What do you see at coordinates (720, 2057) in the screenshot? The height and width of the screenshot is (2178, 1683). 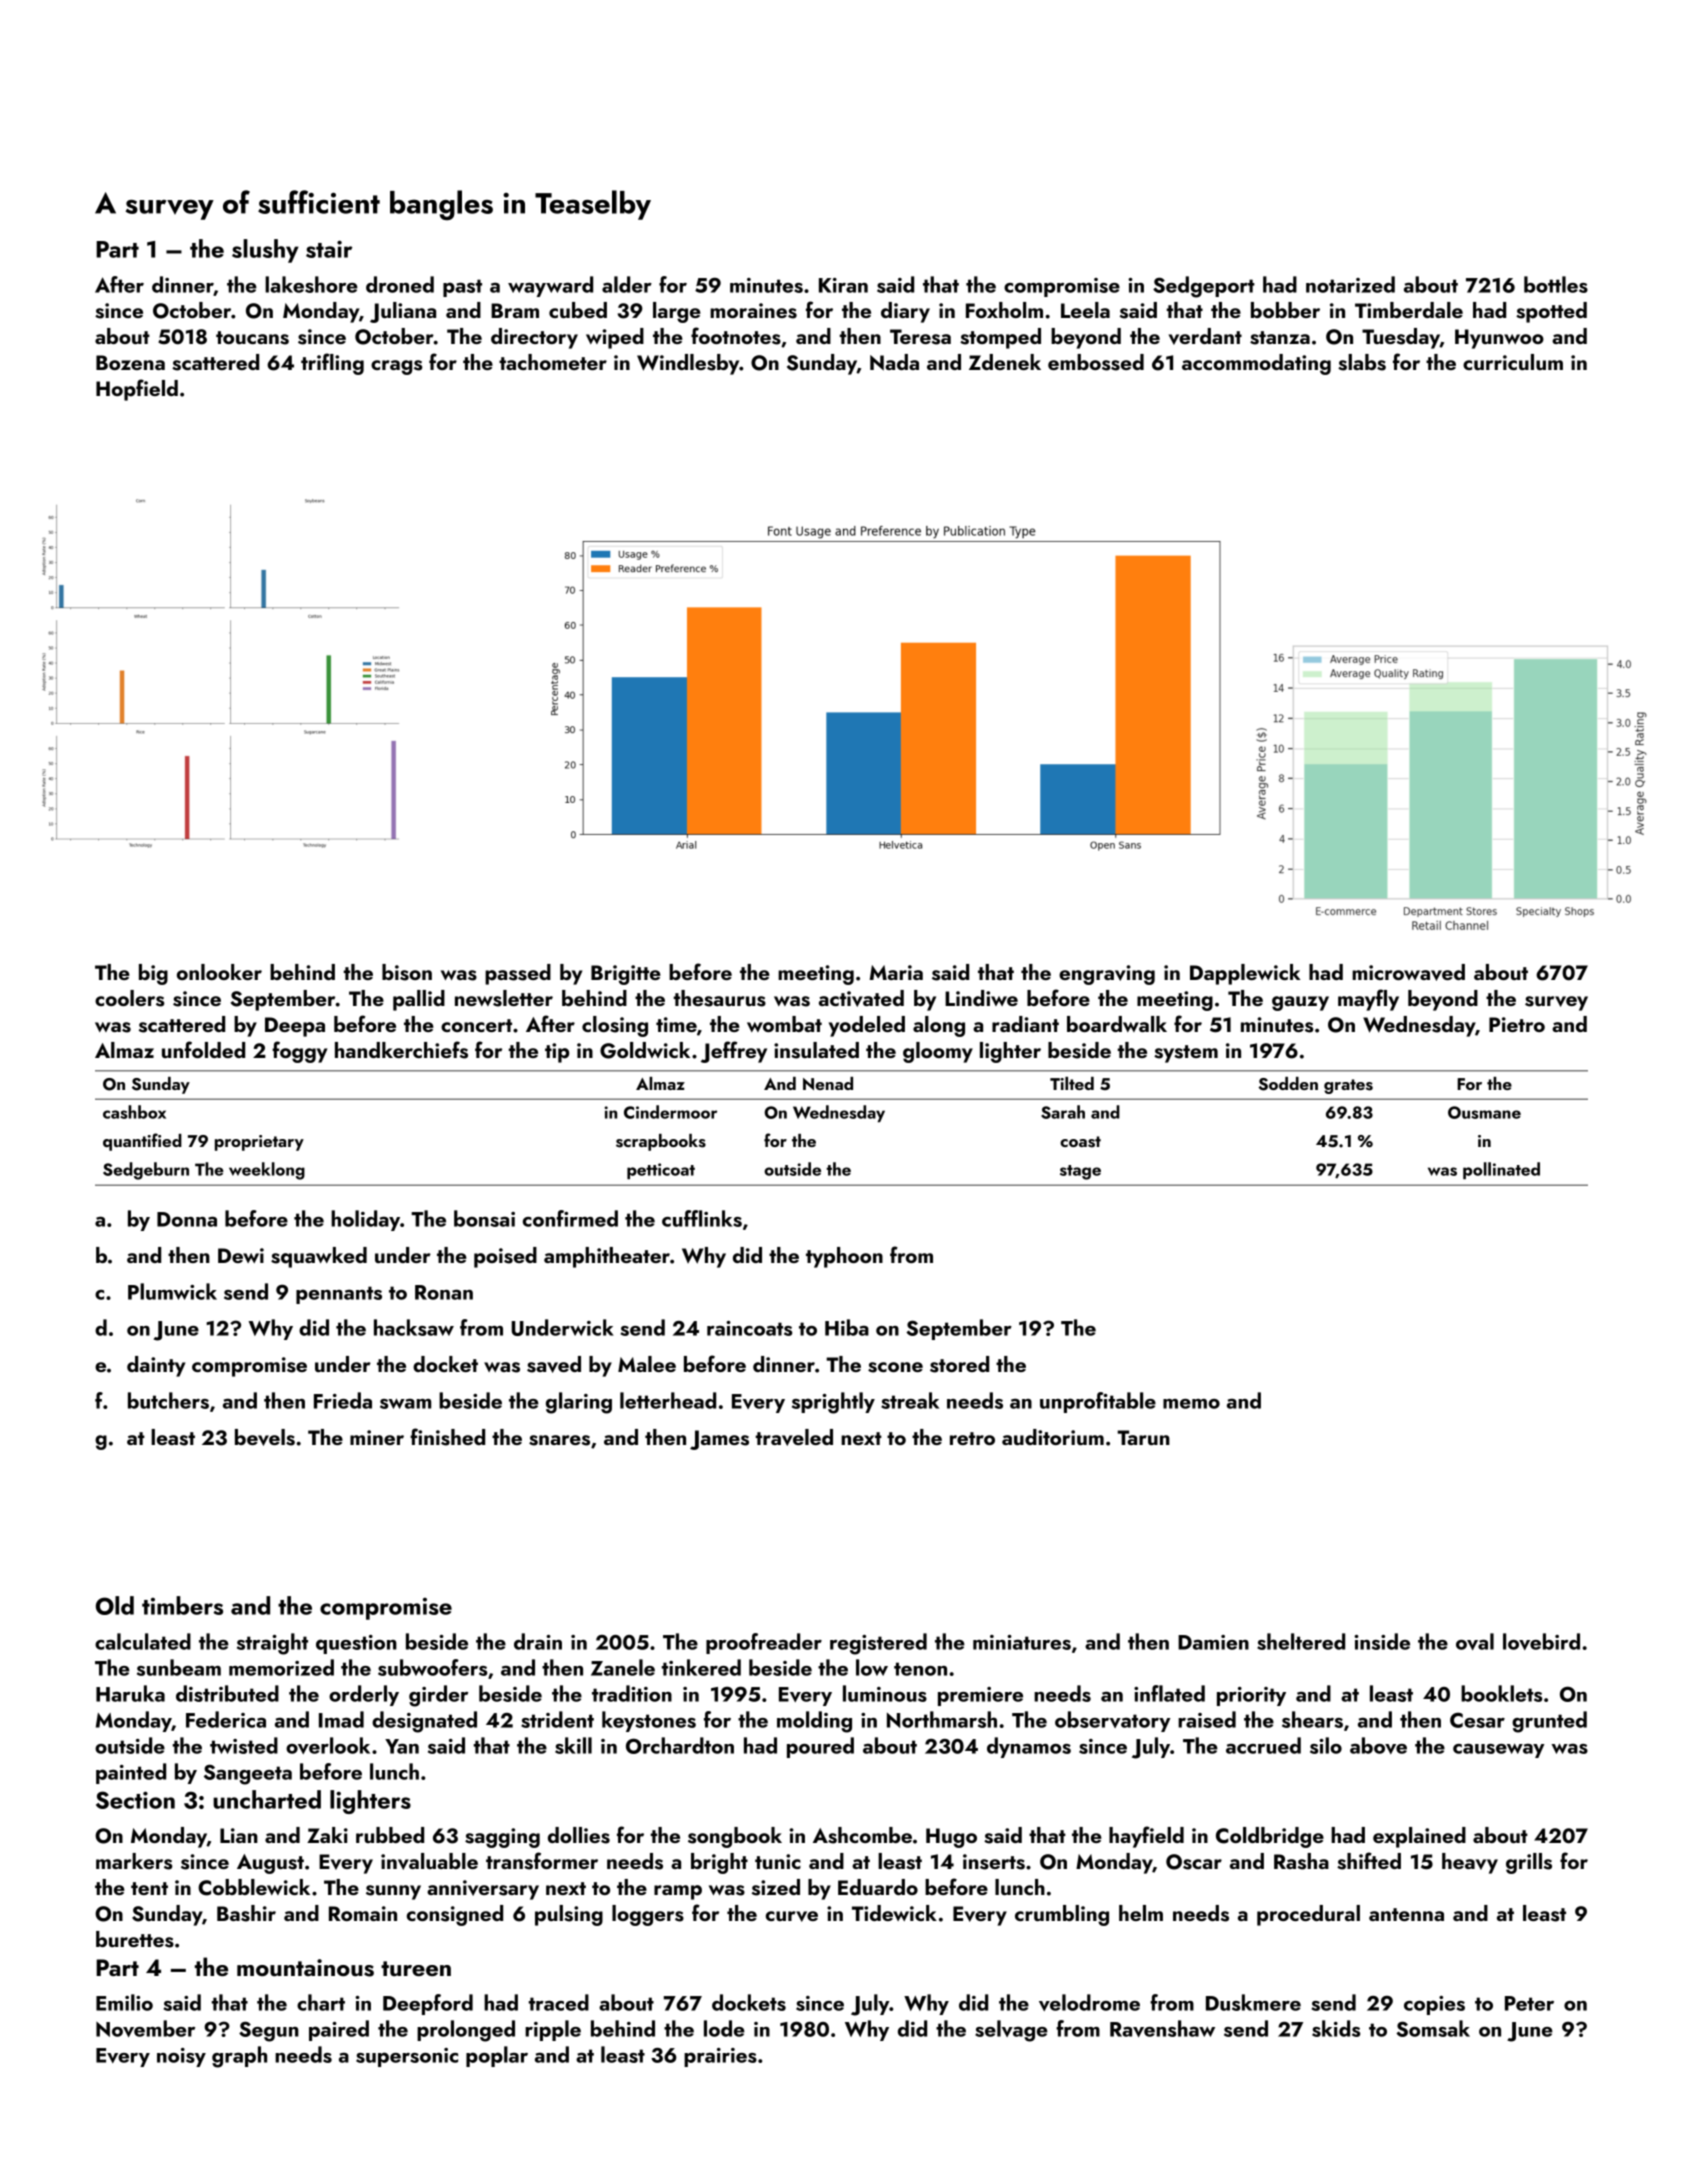 I see `prairies` at bounding box center [720, 2057].
